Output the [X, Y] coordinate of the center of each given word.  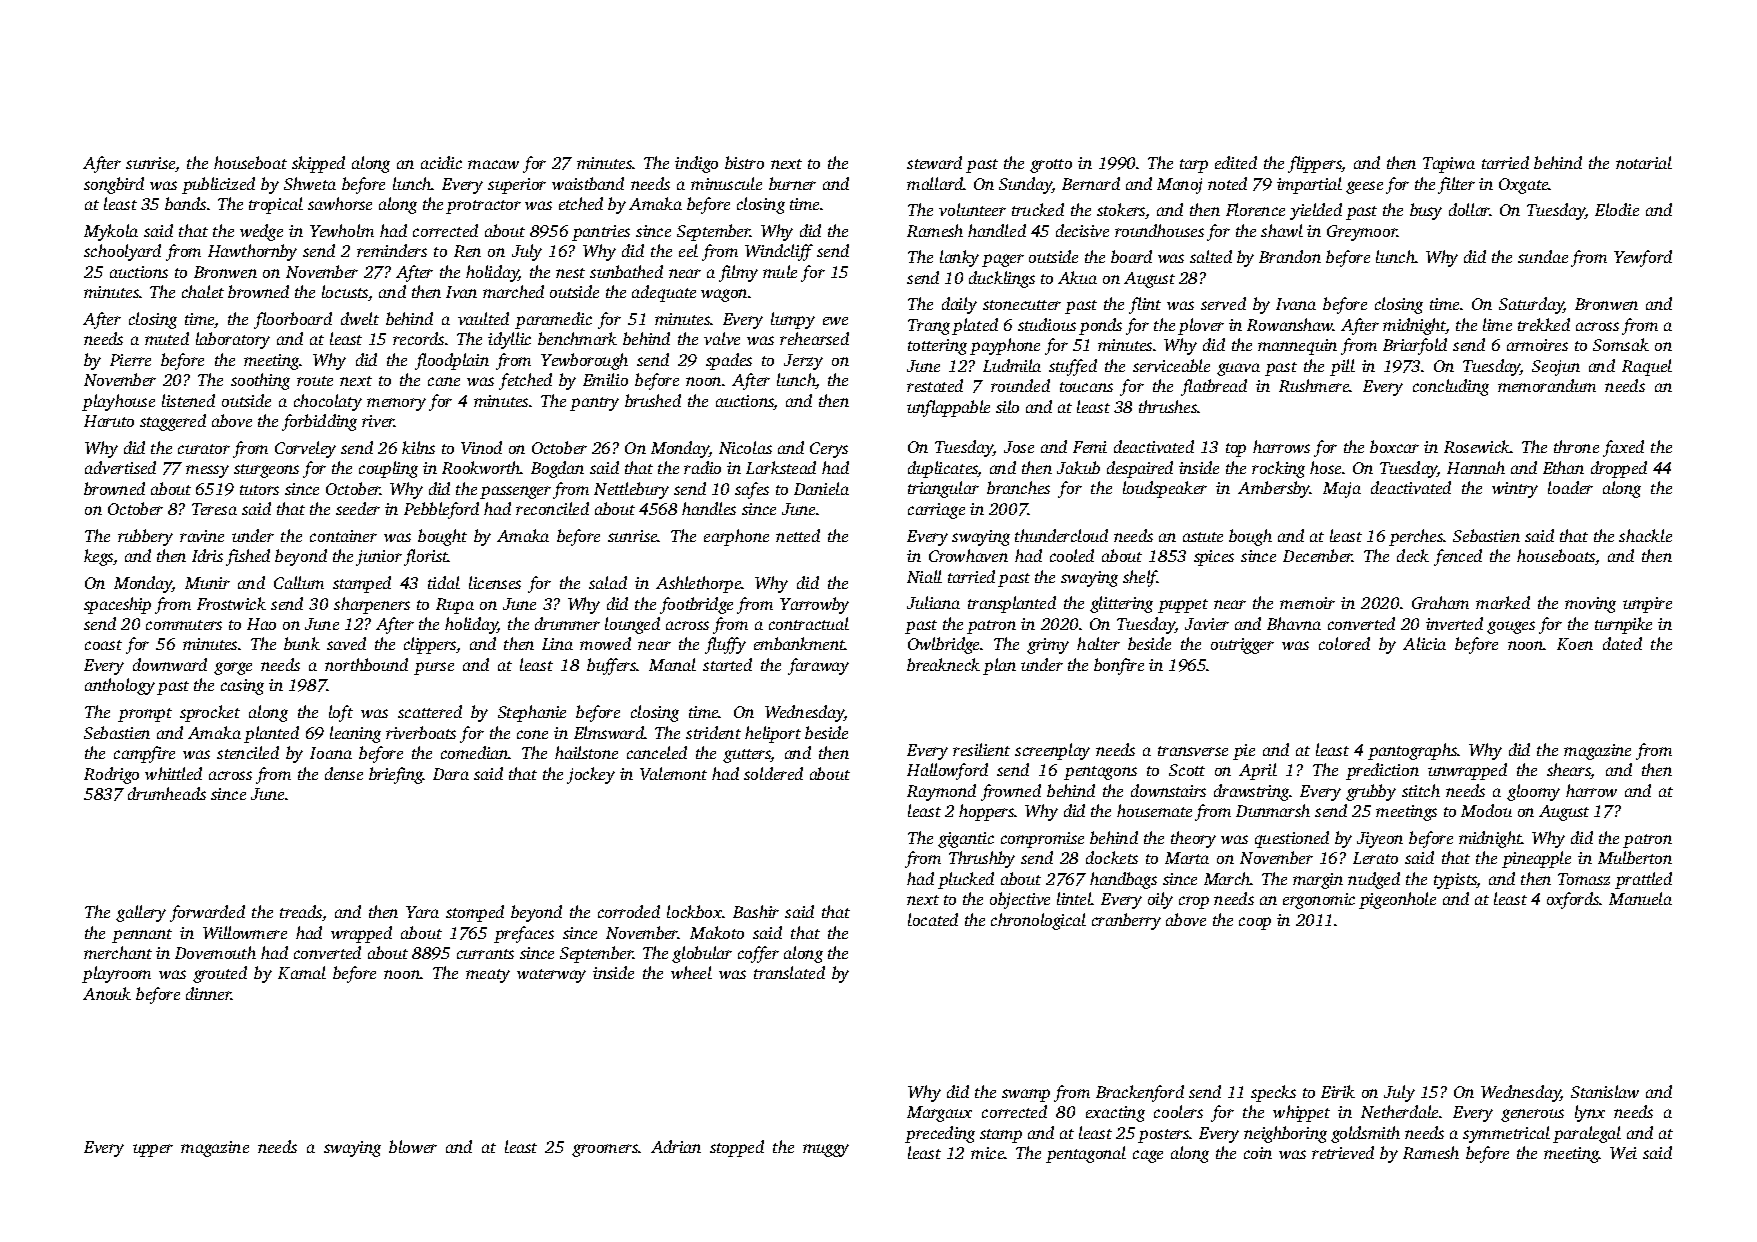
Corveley [305, 449]
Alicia [1424, 643]
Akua [1077, 277]
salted [1211, 256]
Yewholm [342, 230]
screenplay [1052, 751]
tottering [937, 347]
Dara [451, 774]
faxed [1623, 448]
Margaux [939, 1114]
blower [413, 1146]
